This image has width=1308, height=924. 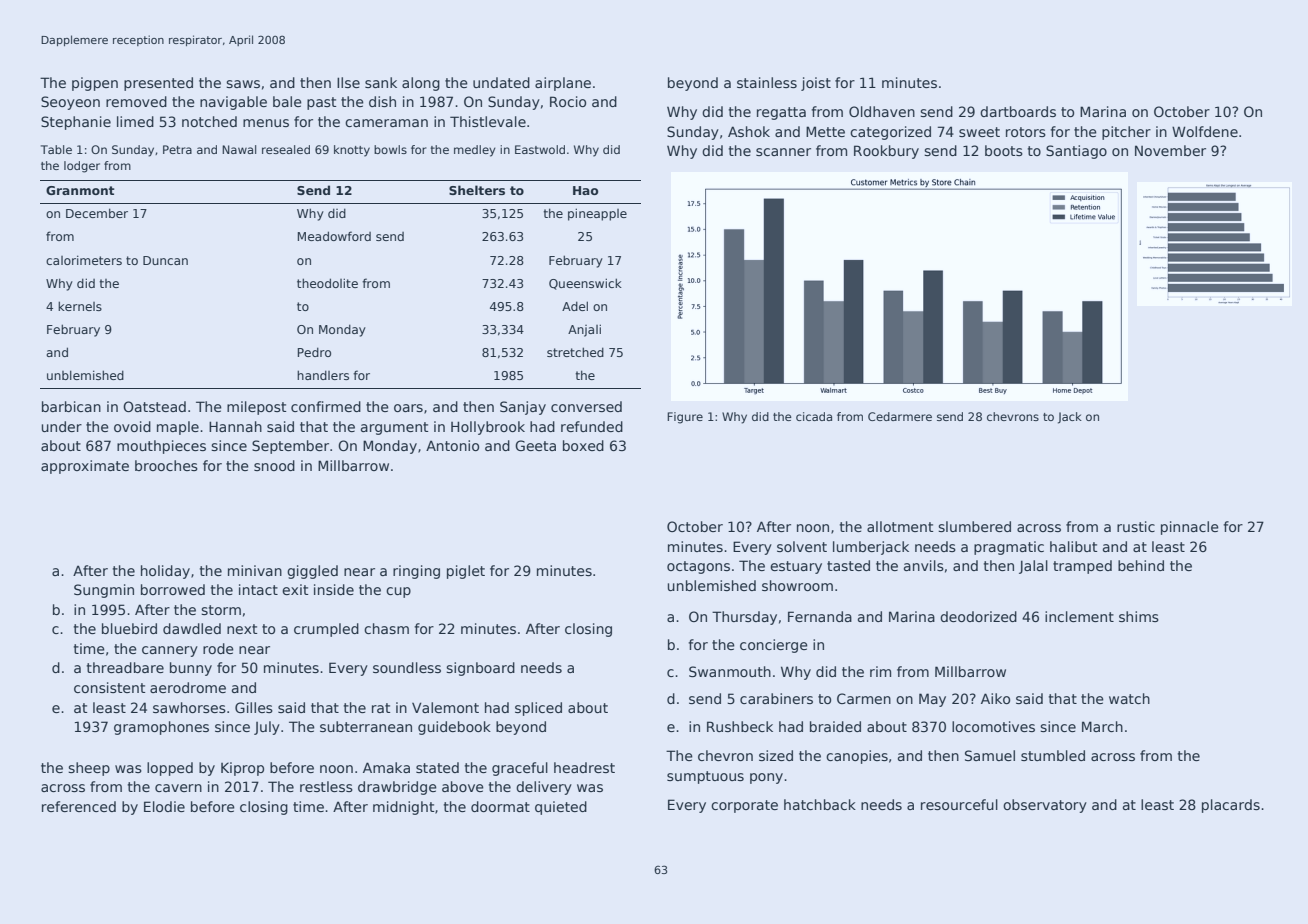 I want to click on dartboards, so click(x=1018, y=111).
